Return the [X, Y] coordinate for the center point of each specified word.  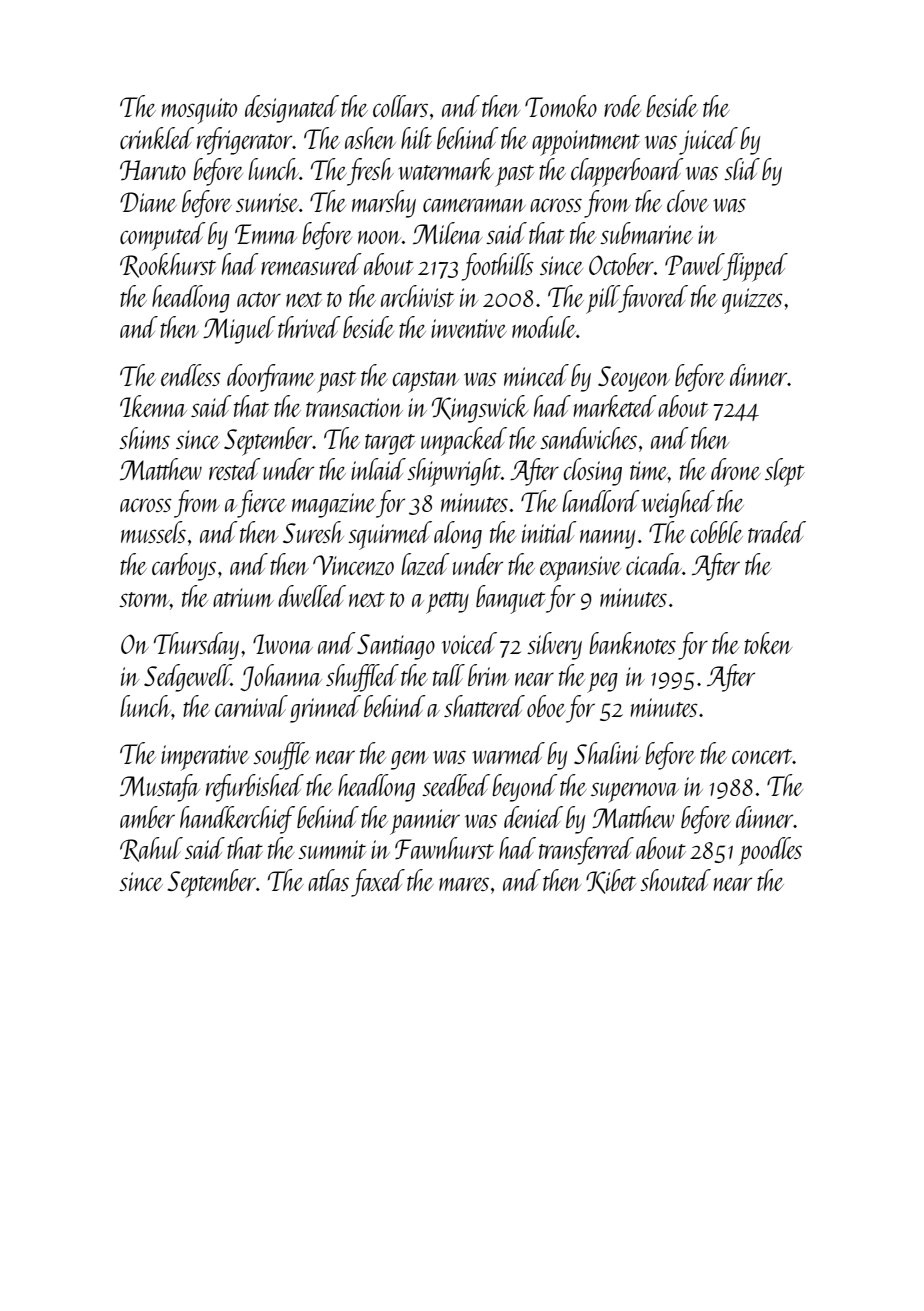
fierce [261, 504]
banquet [511, 599]
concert [762, 756]
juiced [708, 141]
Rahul [151, 849]
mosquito [199, 111]
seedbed [456, 785]
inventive [469, 328]
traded [777, 532]
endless [191, 375]
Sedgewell [187, 678]
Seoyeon [634, 379]
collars [400, 106]
